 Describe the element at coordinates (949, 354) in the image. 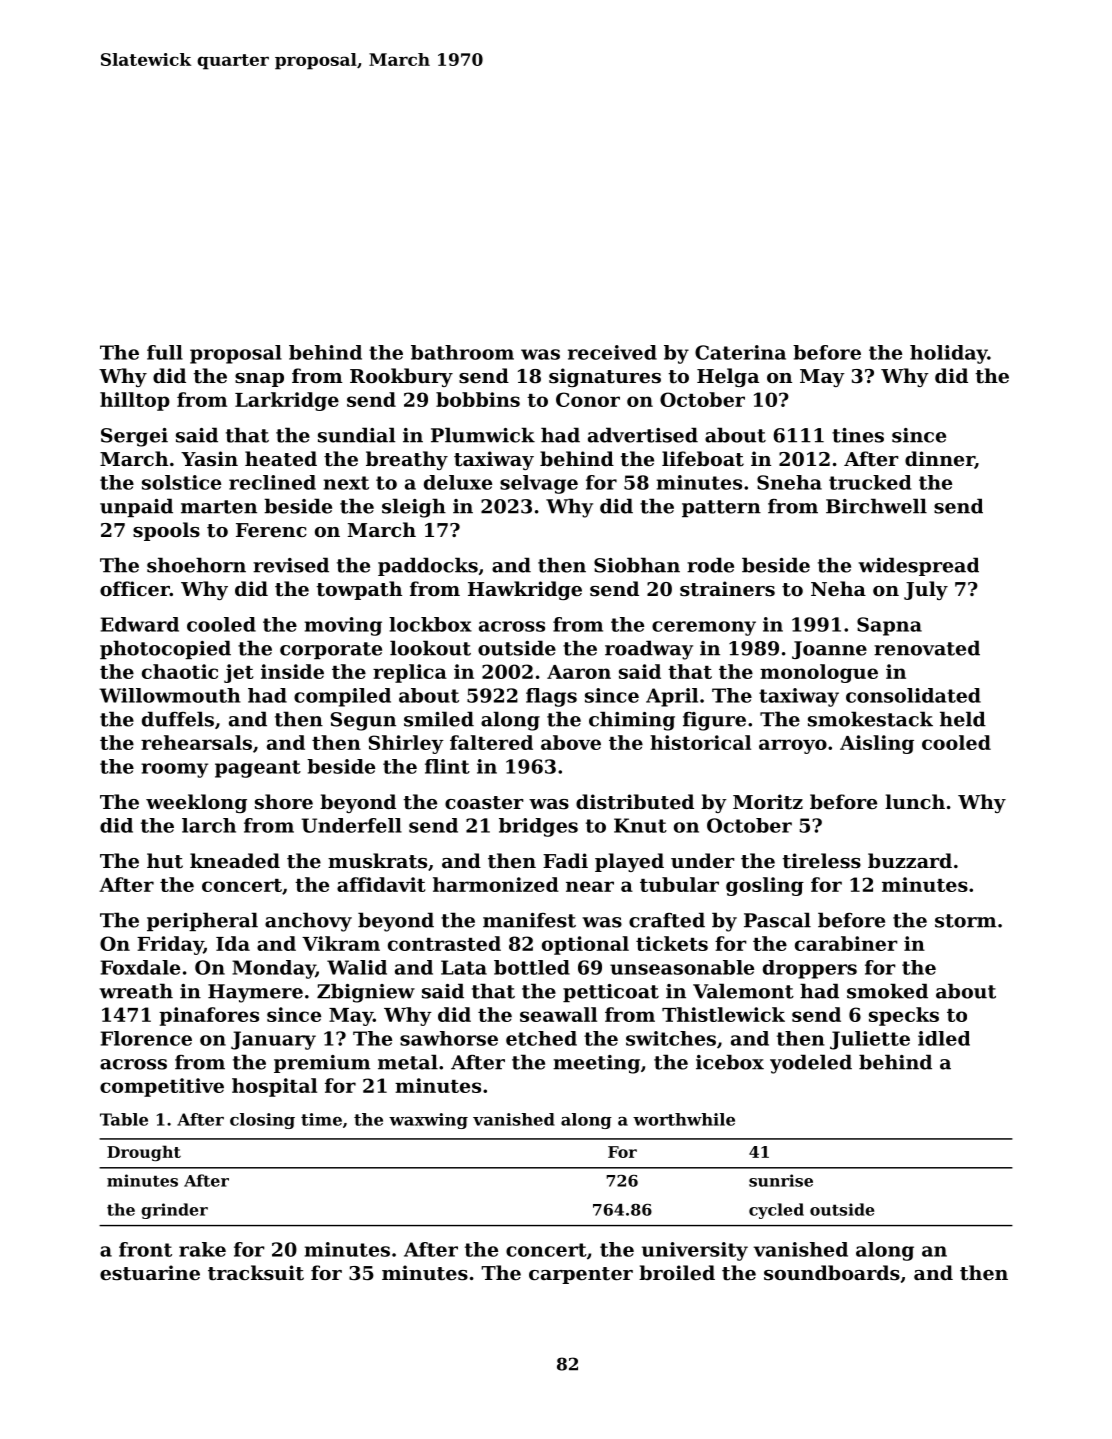

I see `holiday` at that location.
